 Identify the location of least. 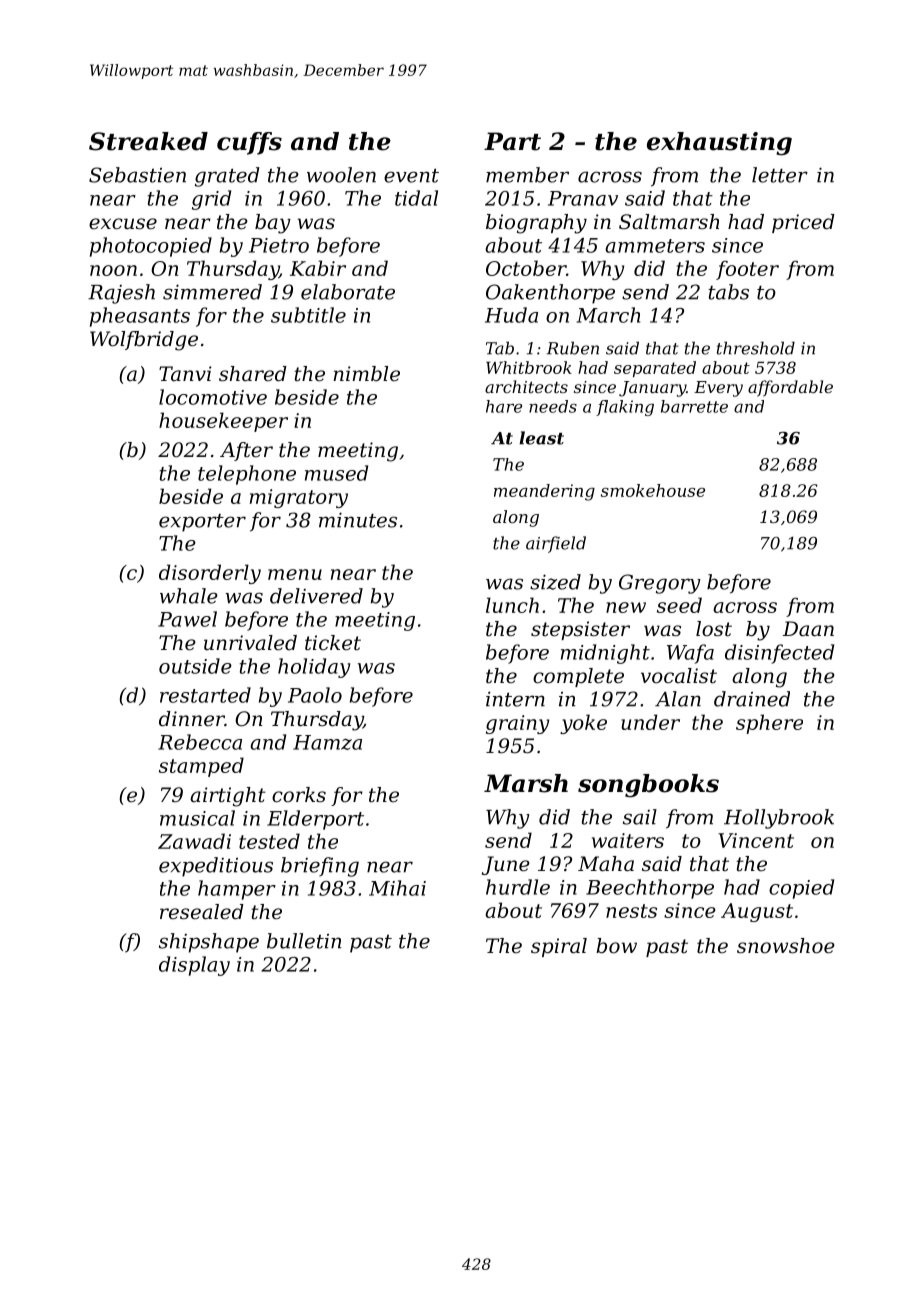
(541, 438).
